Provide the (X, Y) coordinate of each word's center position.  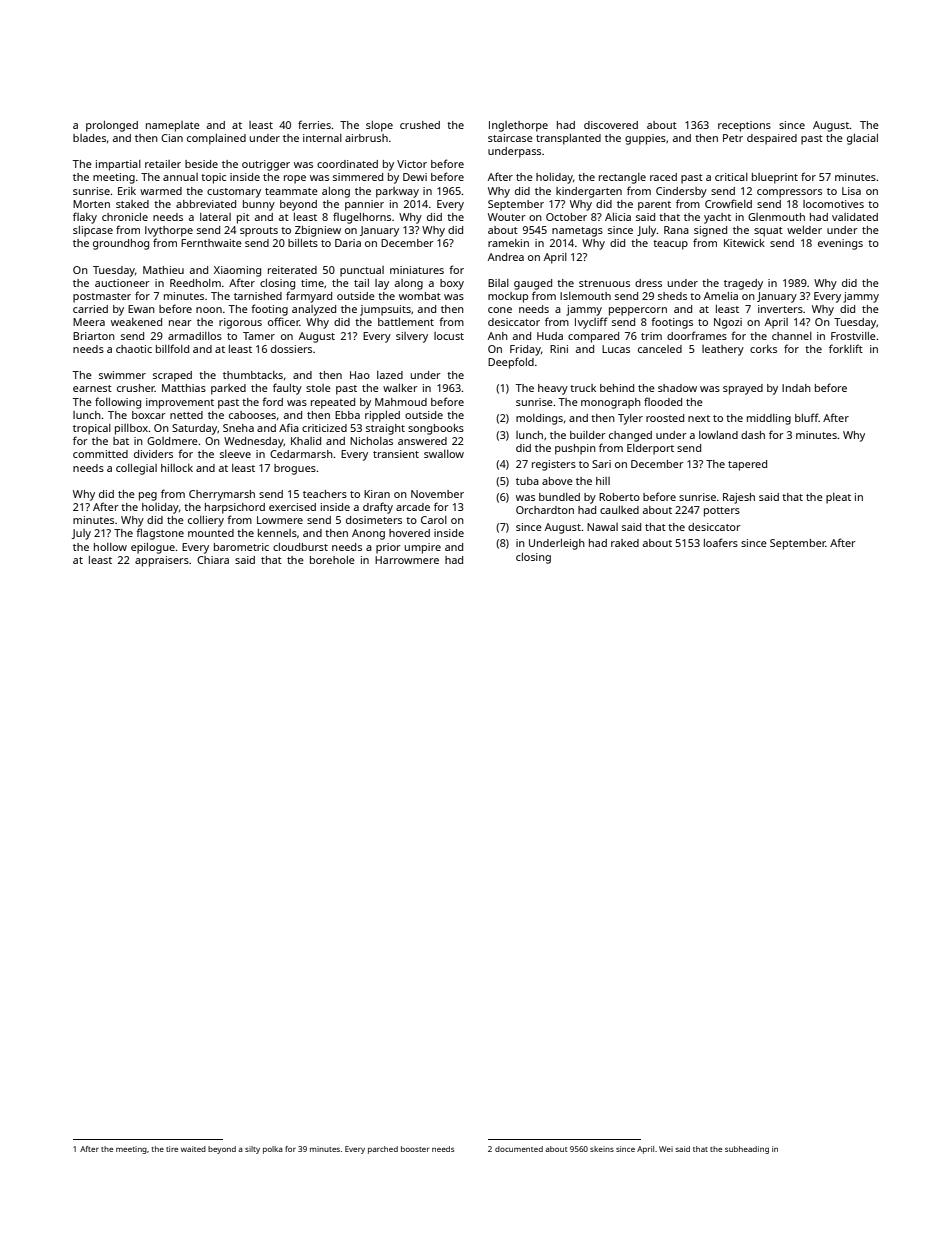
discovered (611, 125)
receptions (744, 126)
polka (273, 1150)
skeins (602, 1149)
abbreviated (206, 204)
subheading (747, 1150)
